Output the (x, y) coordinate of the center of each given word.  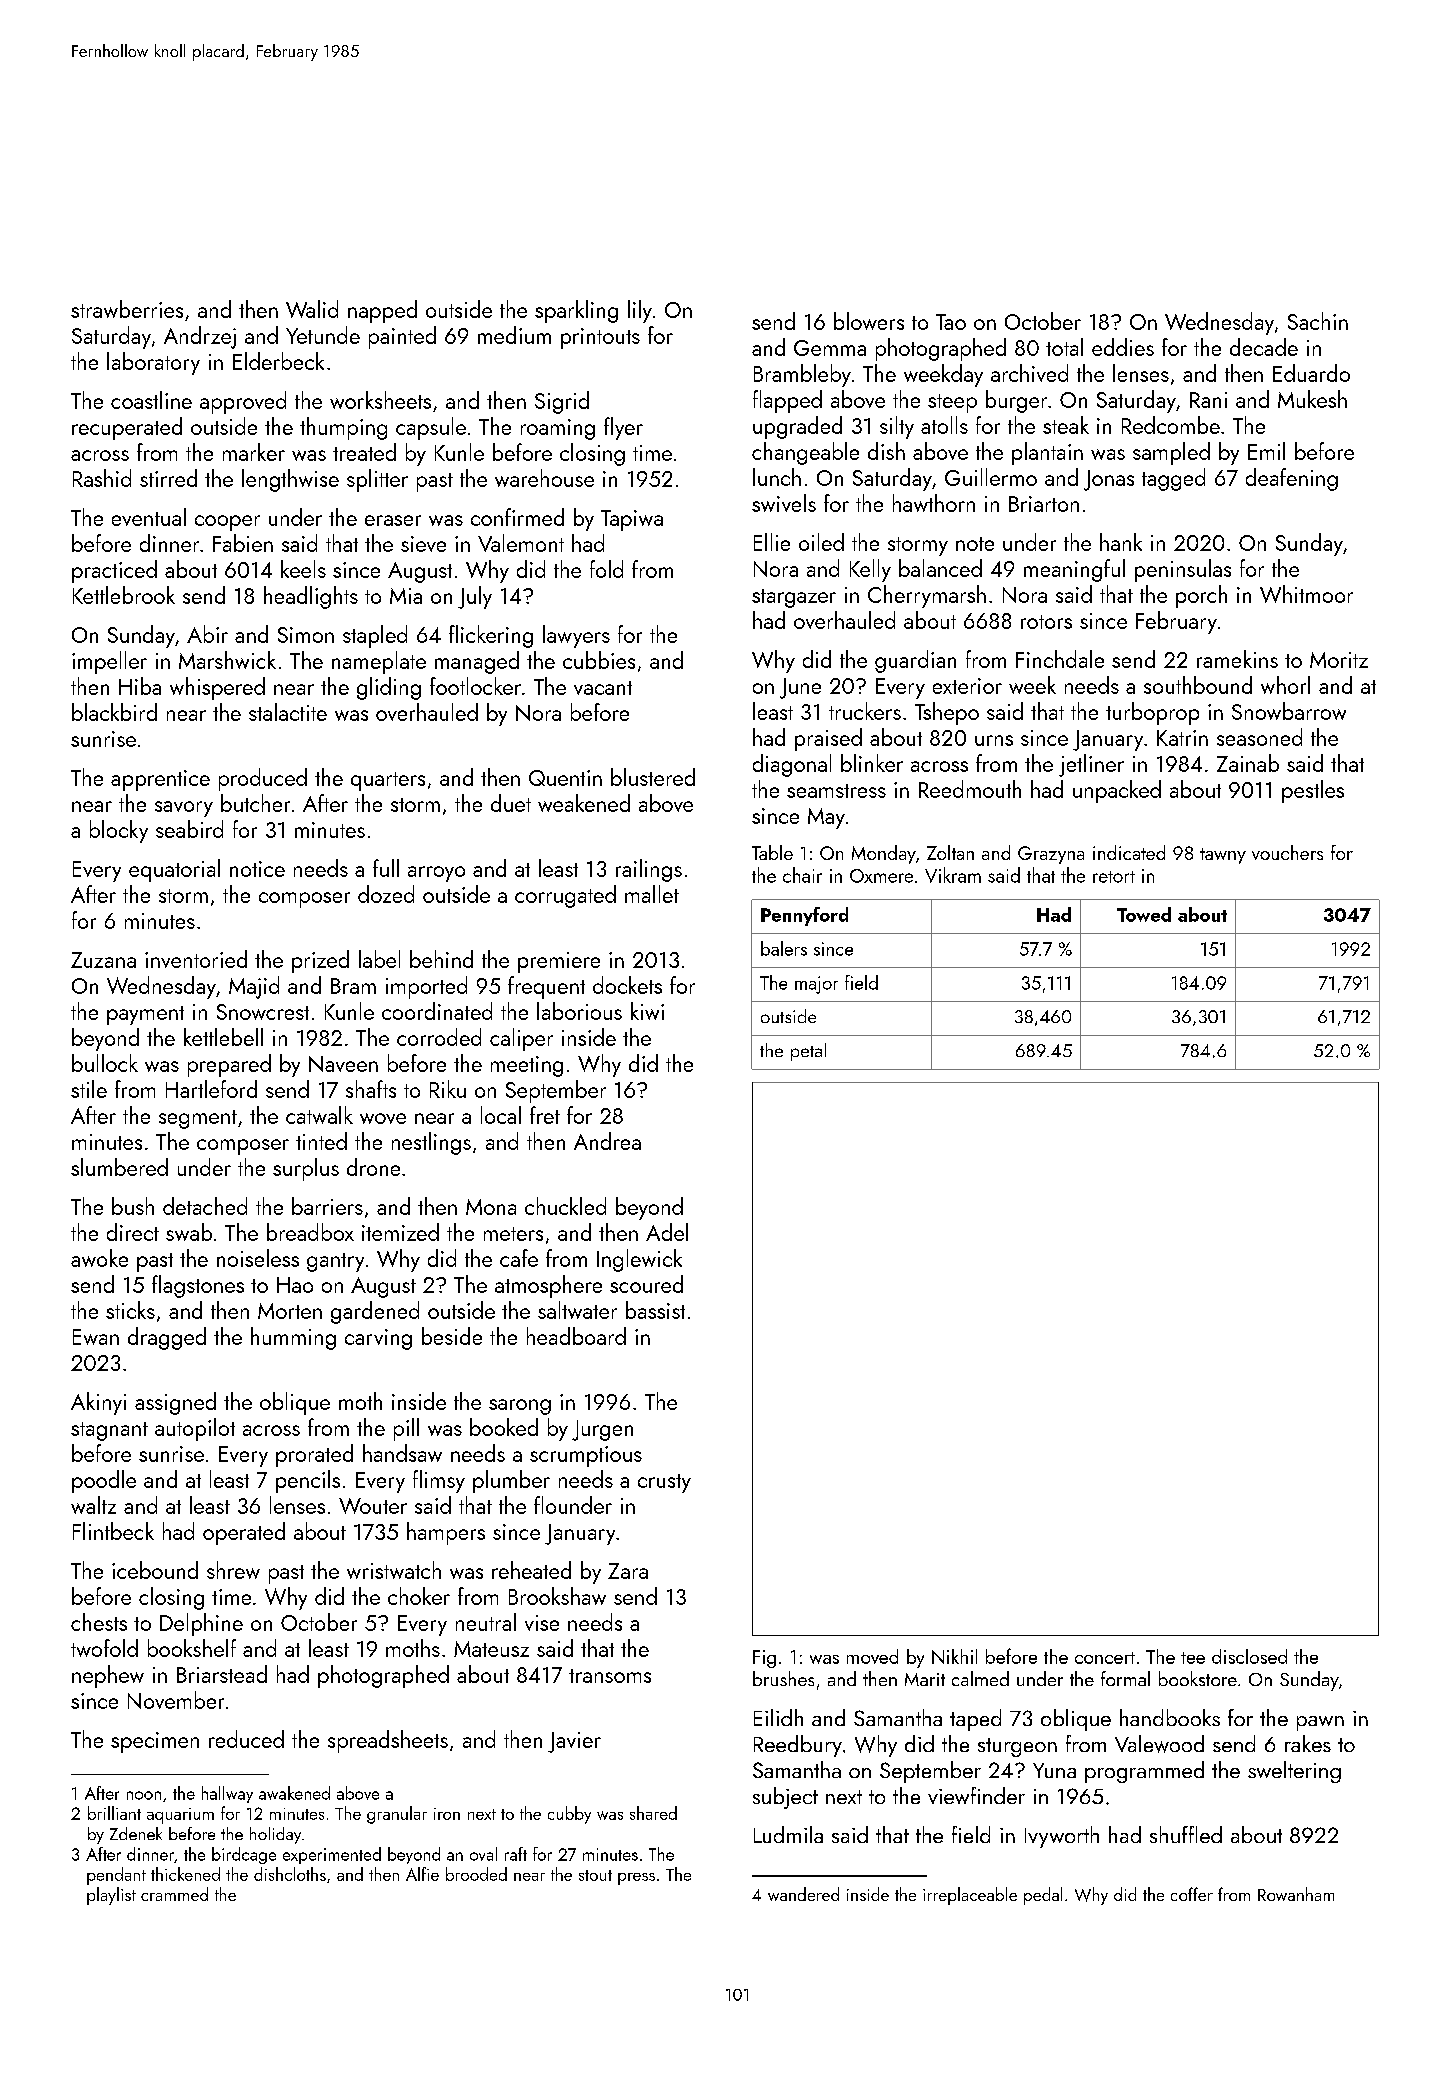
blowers (869, 321)
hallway (227, 1794)
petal (808, 1052)
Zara (628, 1571)
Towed (1144, 914)
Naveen (343, 1064)
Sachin (1318, 321)
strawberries (127, 309)
